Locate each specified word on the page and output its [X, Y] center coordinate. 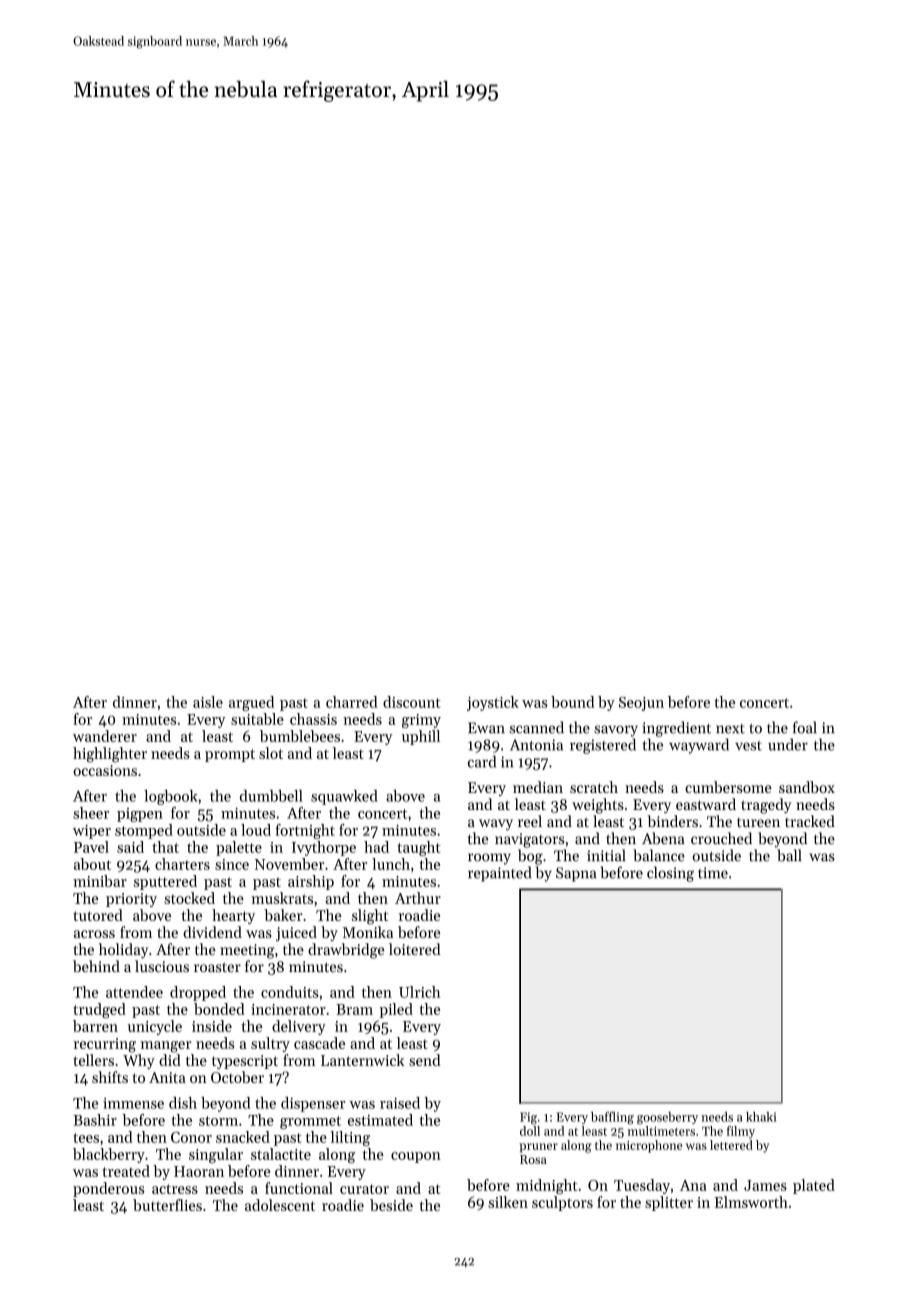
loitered [415, 949]
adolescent [280, 1205]
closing [670, 874]
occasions [105, 770]
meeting [247, 951]
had [376, 847]
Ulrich [420, 992]
